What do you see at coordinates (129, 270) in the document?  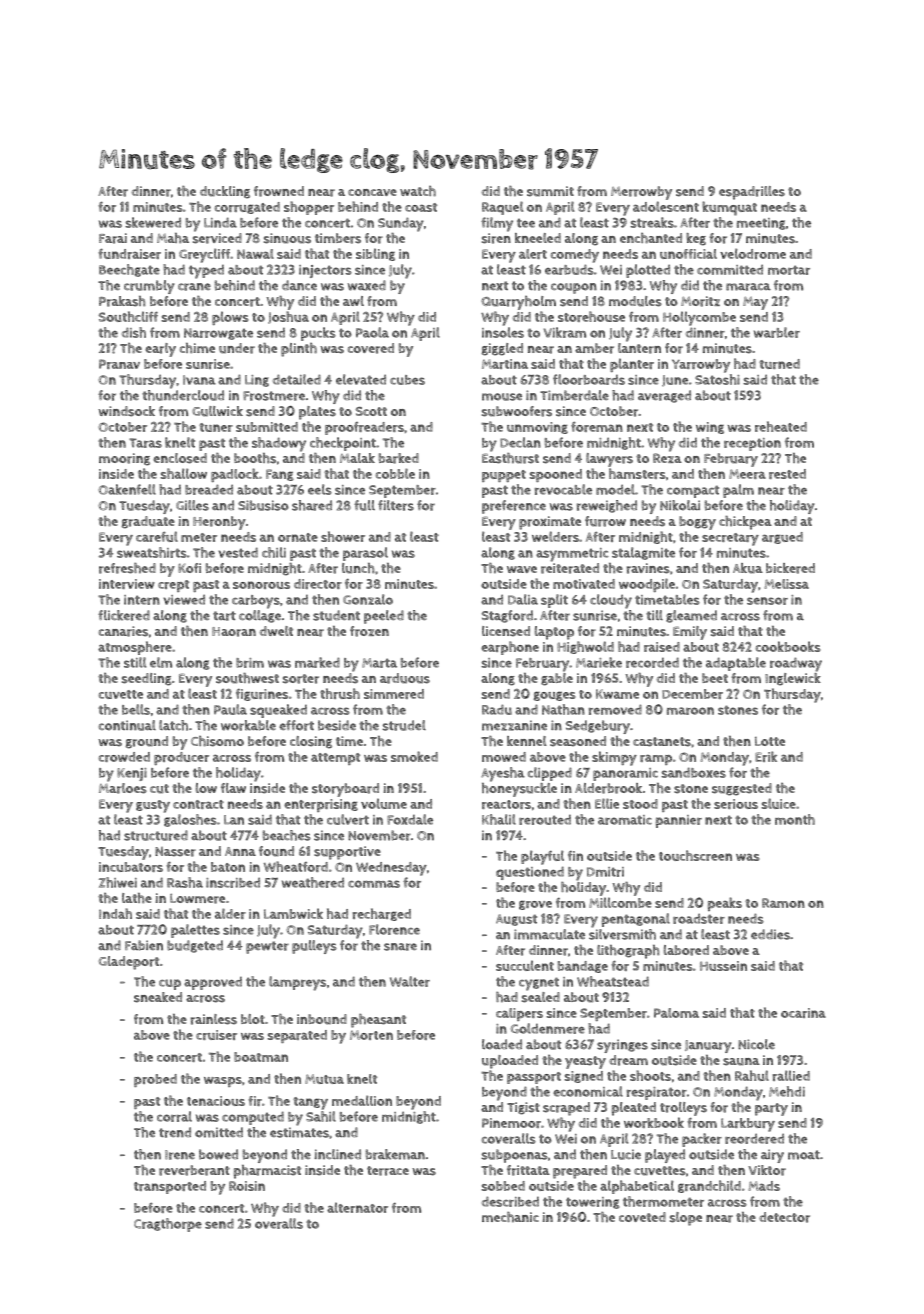 I see `Beechgate` at bounding box center [129, 270].
